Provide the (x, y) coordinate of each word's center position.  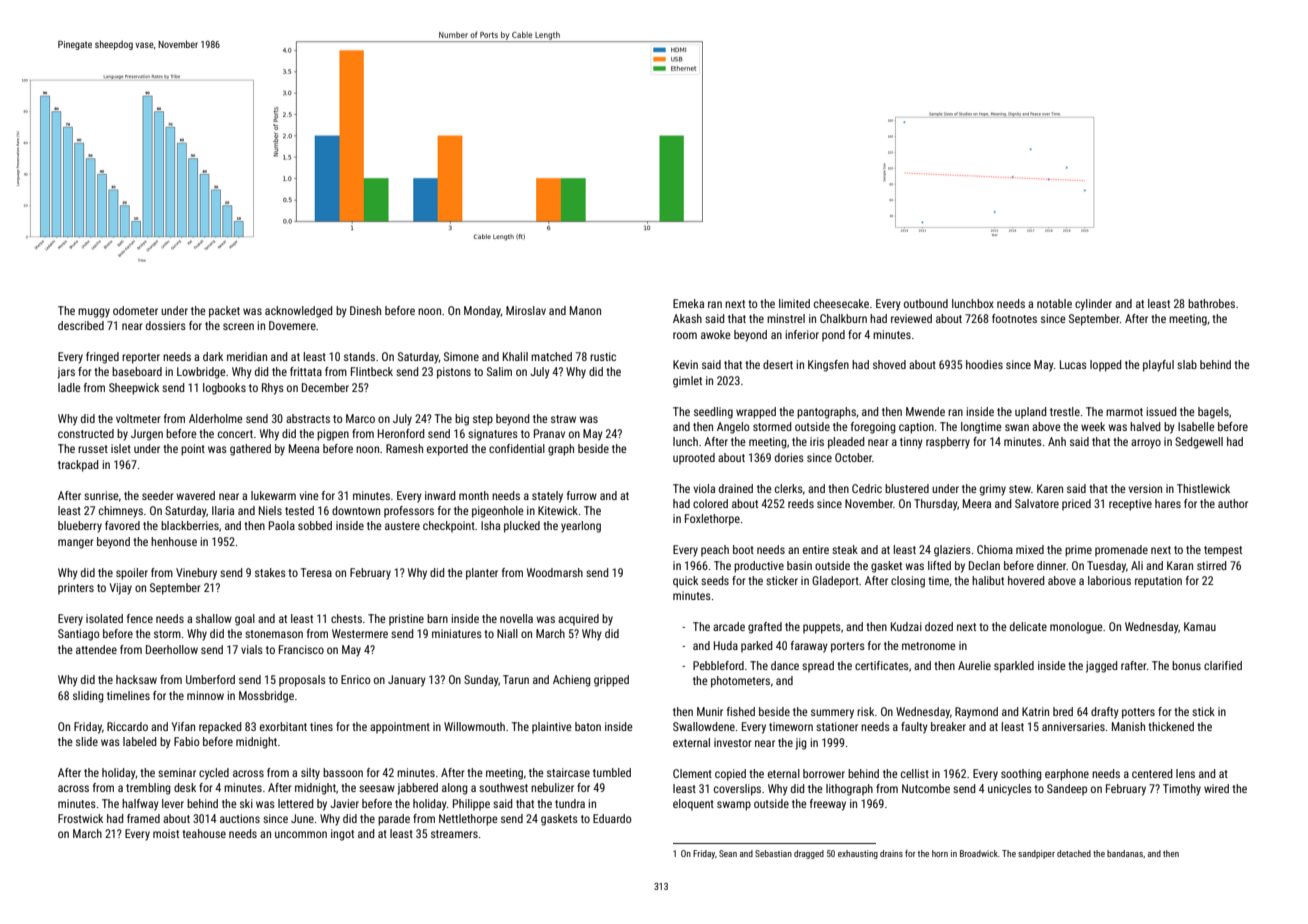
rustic (603, 356)
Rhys (273, 389)
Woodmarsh (555, 572)
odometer (135, 310)
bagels (1213, 413)
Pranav (549, 433)
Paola (282, 525)
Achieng (572, 681)
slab (1187, 364)
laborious (1109, 580)
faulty (914, 728)
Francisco (301, 649)
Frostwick (80, 818)
